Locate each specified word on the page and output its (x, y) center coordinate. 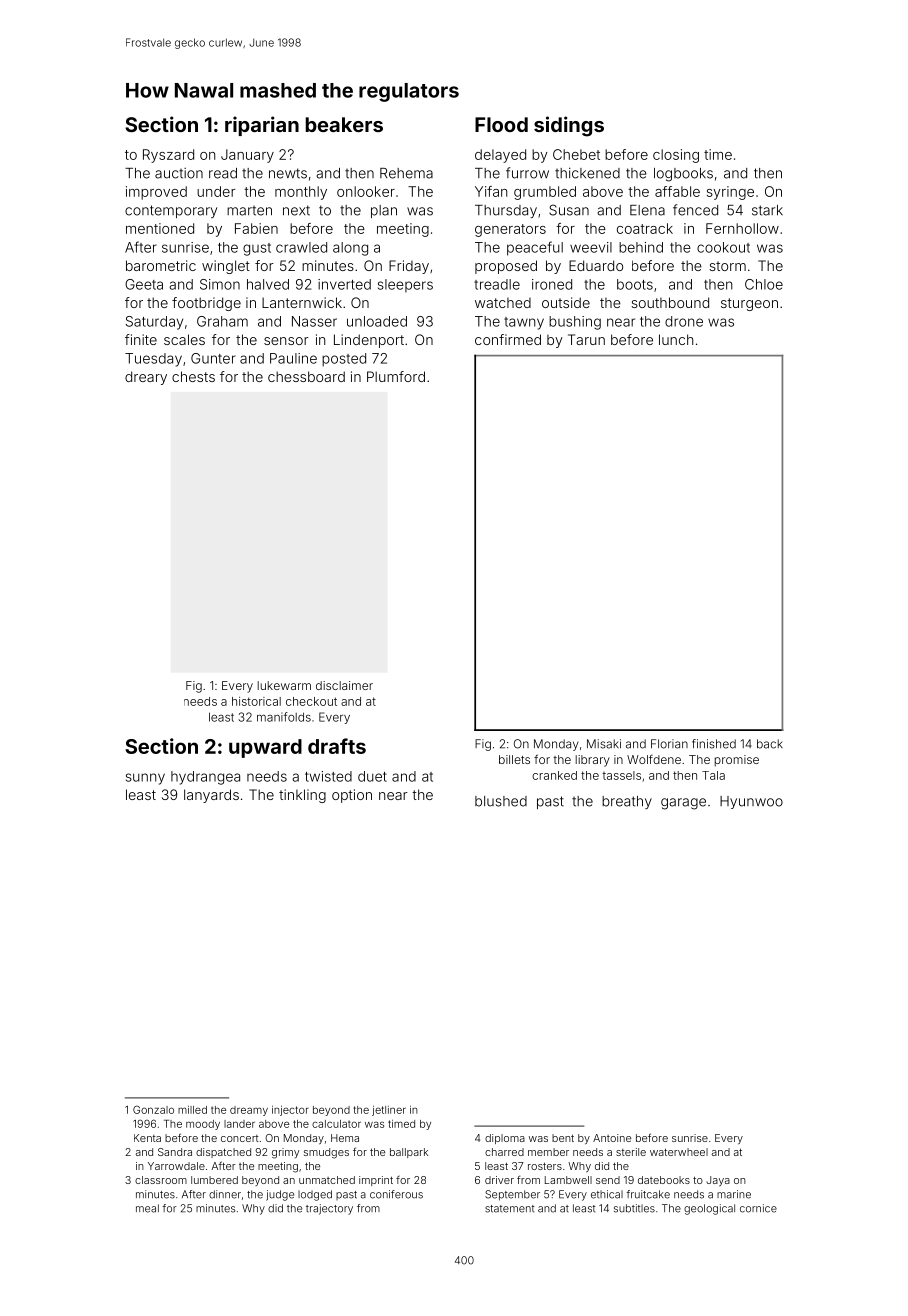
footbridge (206, 304)
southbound (670, 302)
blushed (501, 801)
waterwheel (679, 1152)
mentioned (160, 228)
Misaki (604, 744)
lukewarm (284, 685)
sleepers (405, 285)
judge (280, 1195)
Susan (569, 210)
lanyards (211, 796)
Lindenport (369, 341)
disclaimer (344, 685)
